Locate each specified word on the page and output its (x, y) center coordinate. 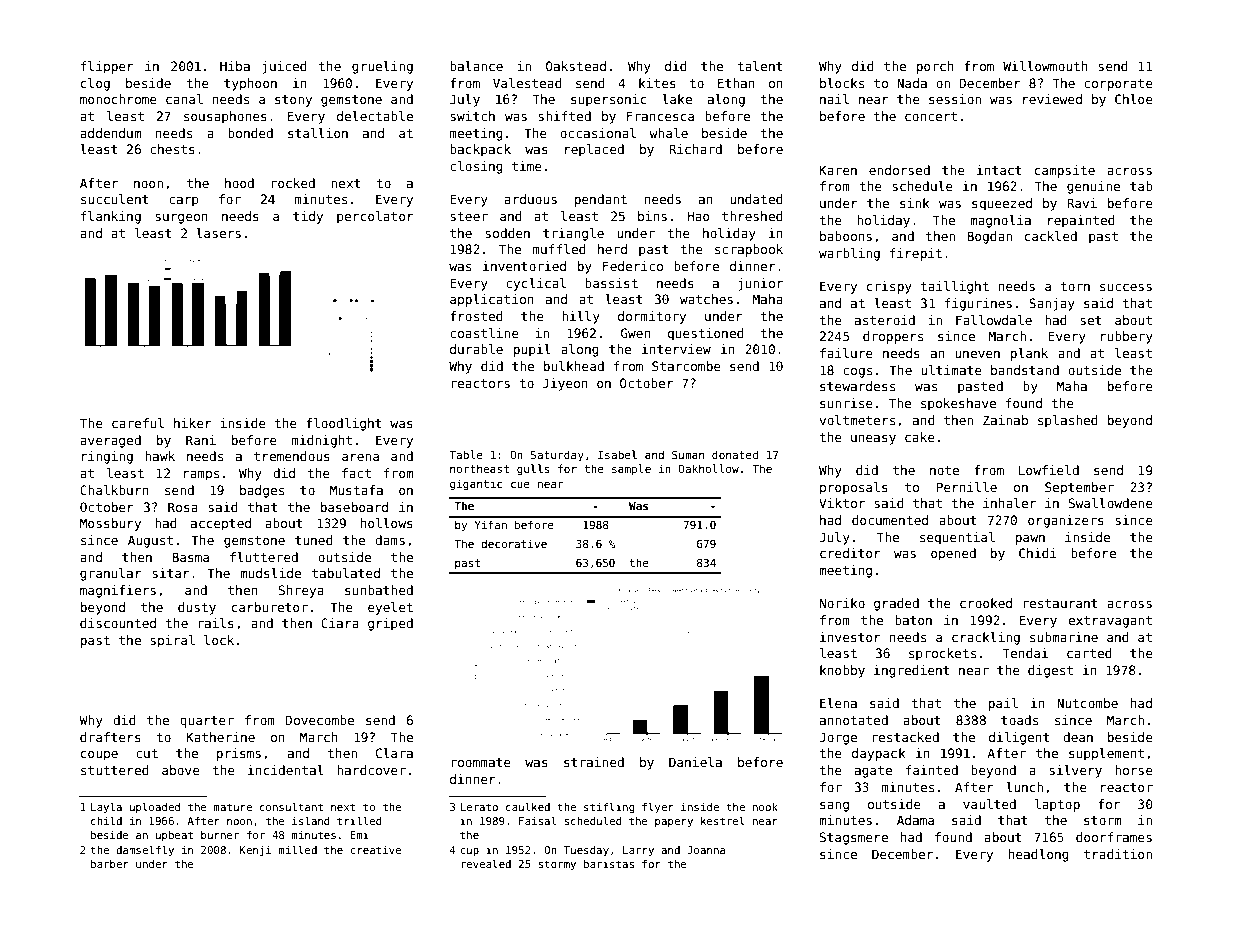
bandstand (1025, 370)
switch (472, 116)
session (955, 99)
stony (293, 101)
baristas (609, 864)
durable (476, 349)
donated (735, 454)
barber (110, 864)
